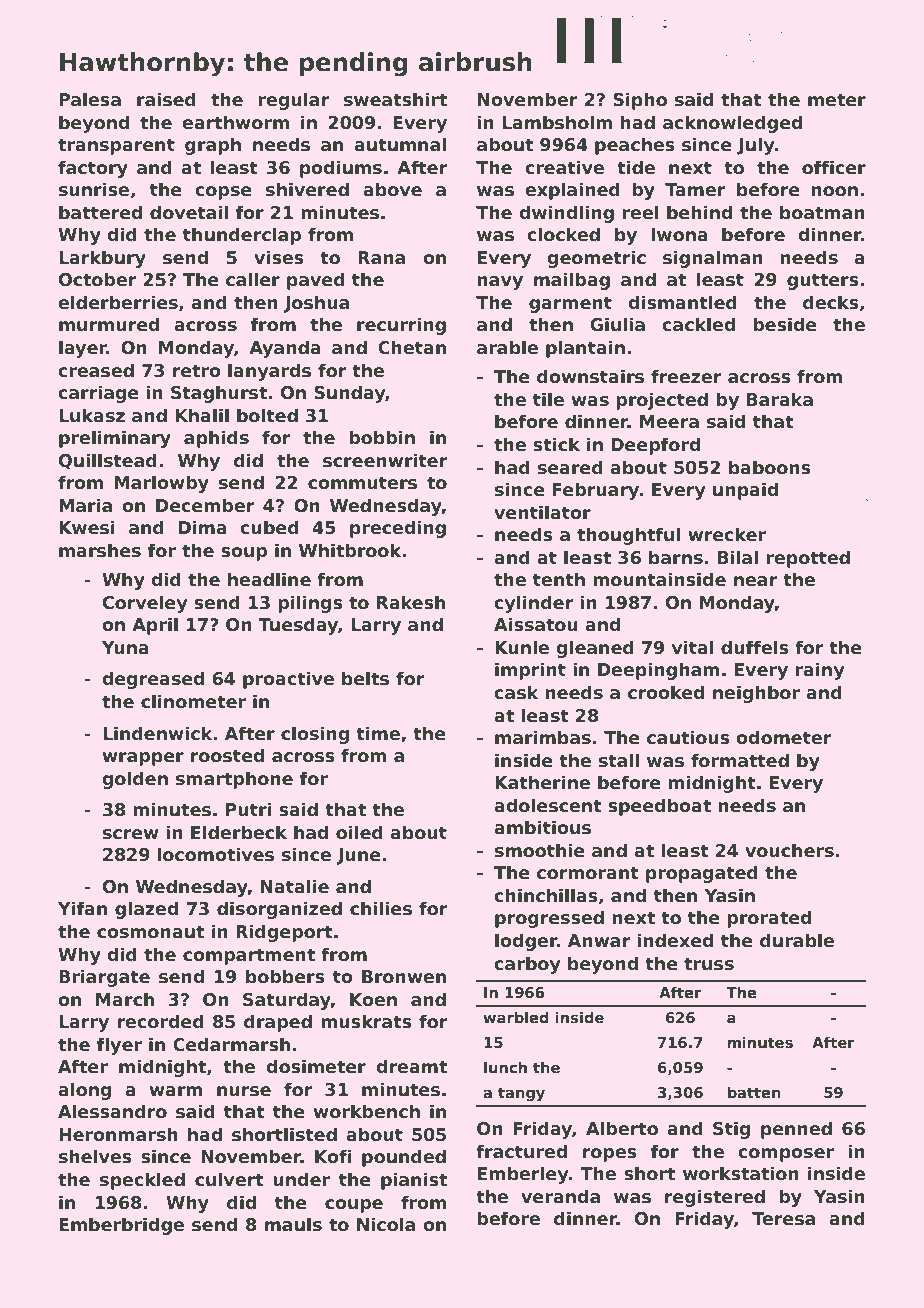 This screenshot has width=924, height=1308. Describe the element at coordinates (585, 349) in the screenshot. I see `plantain` at that location.
